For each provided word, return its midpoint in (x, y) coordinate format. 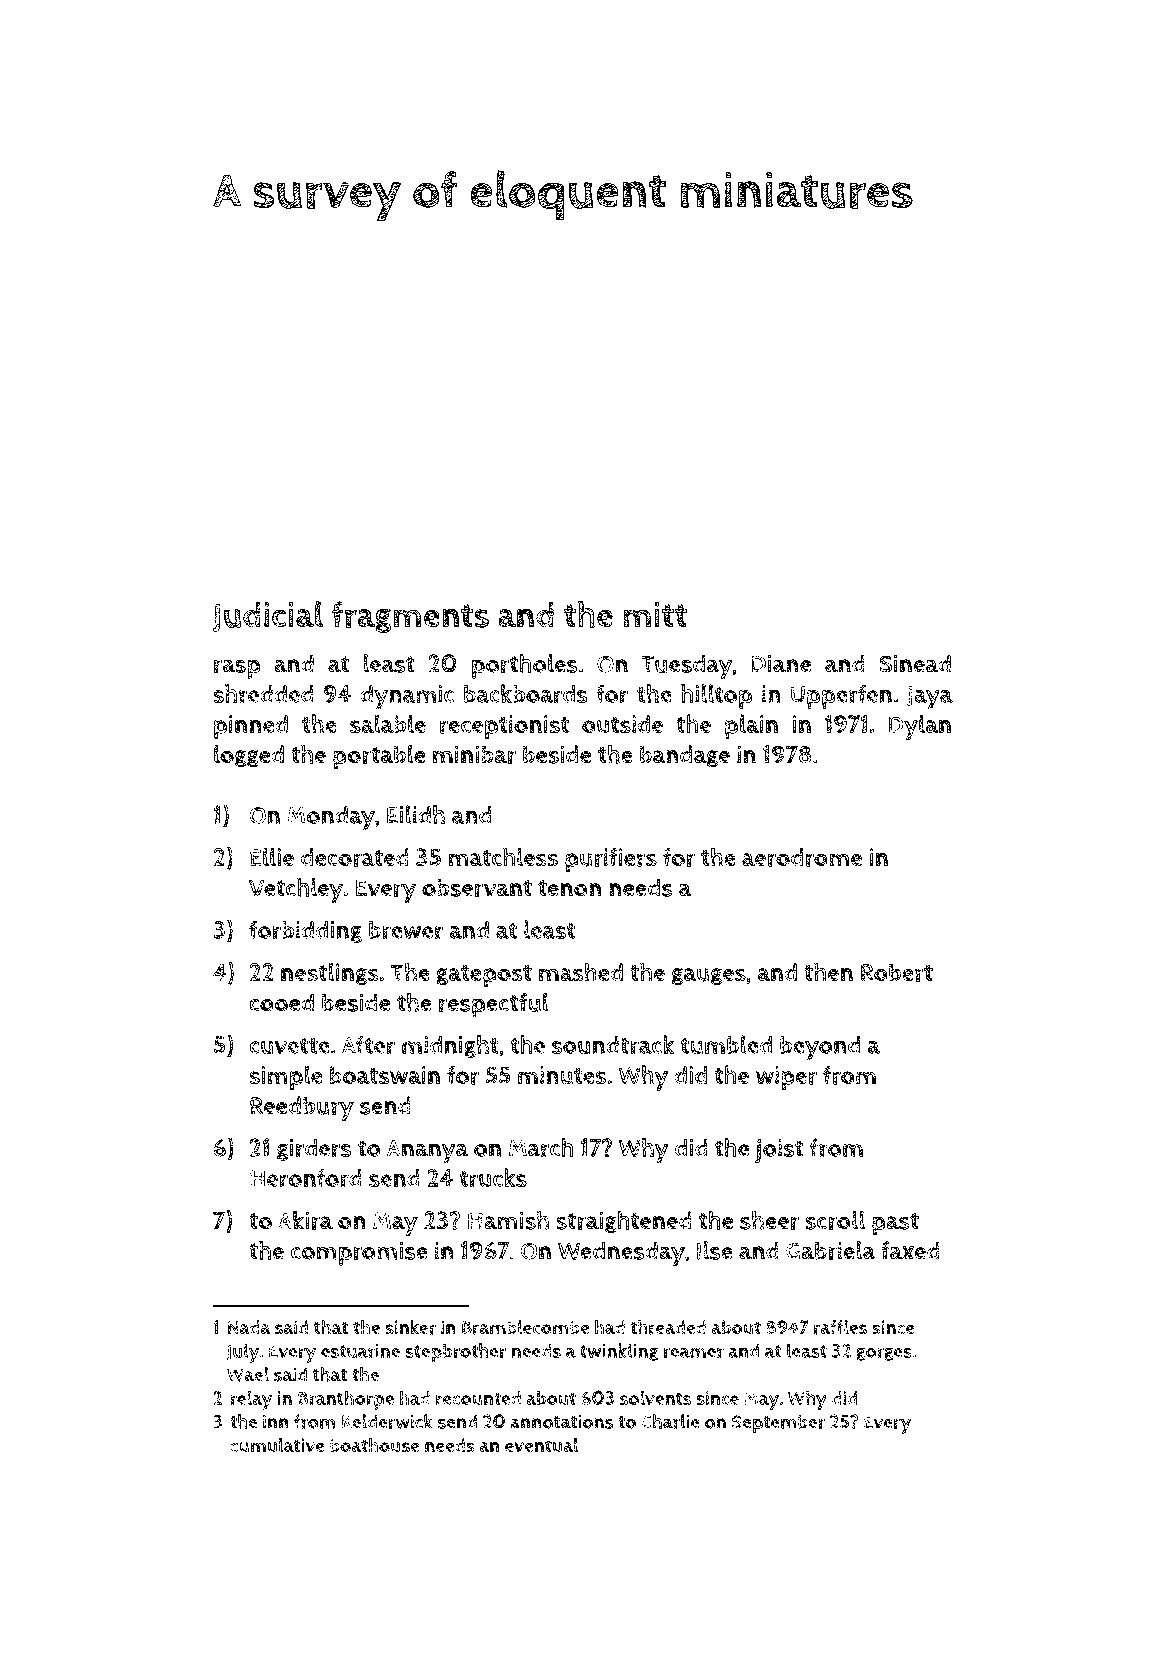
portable (379, 757)
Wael (248, 1374)
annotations (562, 1422)
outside (622, 724)
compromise (359, 1254)
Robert (897, 972)
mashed (581, 972)
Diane (781, 664)
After (368, 1045)
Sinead (915, 663)
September (778, 1424)
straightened (624, 1221)
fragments (410, 617)
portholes (525, 666)
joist (779, 1151)
